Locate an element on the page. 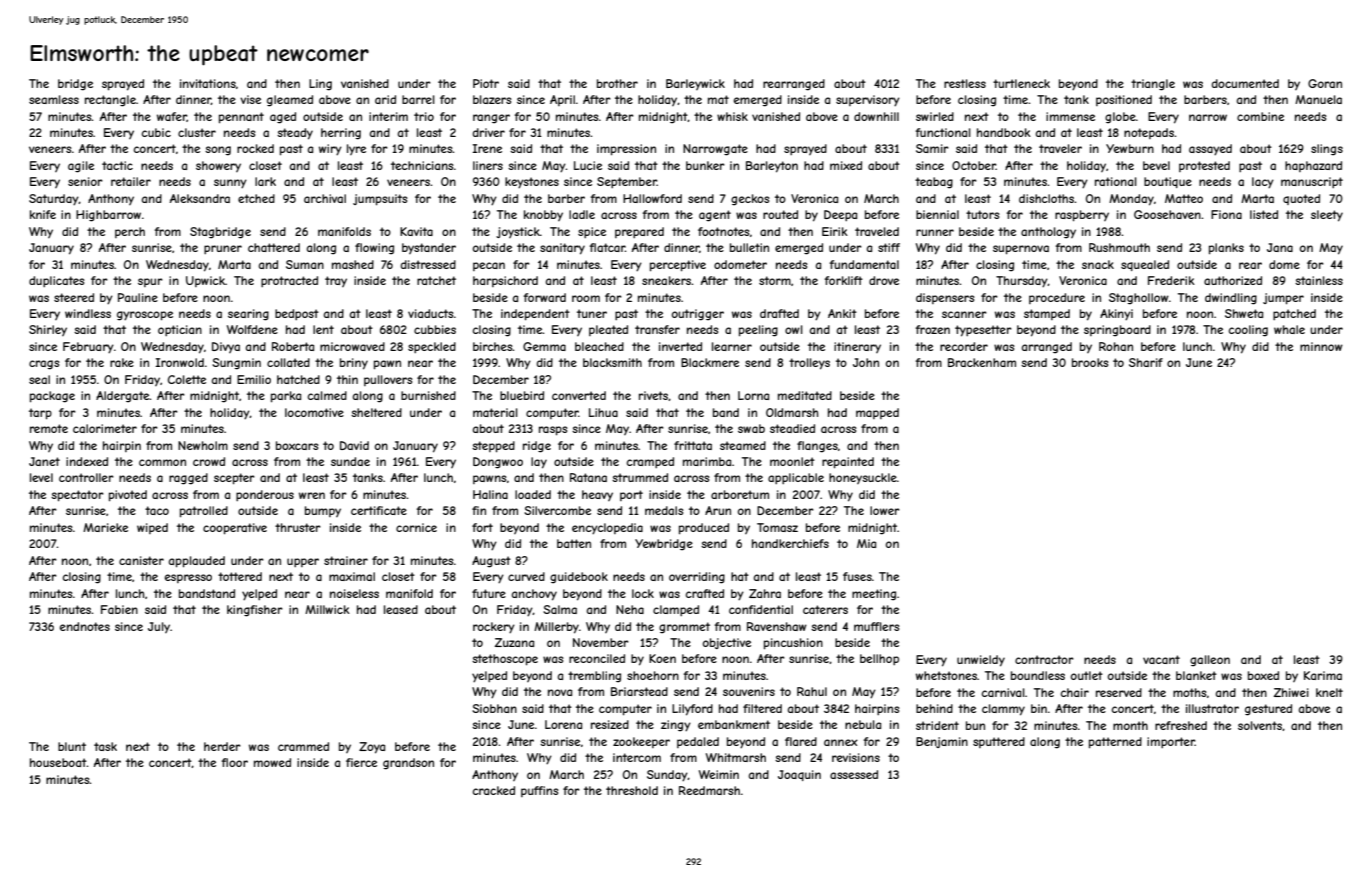 This page has height=887, width=1372. upper is located at coordinates (303, 562).
